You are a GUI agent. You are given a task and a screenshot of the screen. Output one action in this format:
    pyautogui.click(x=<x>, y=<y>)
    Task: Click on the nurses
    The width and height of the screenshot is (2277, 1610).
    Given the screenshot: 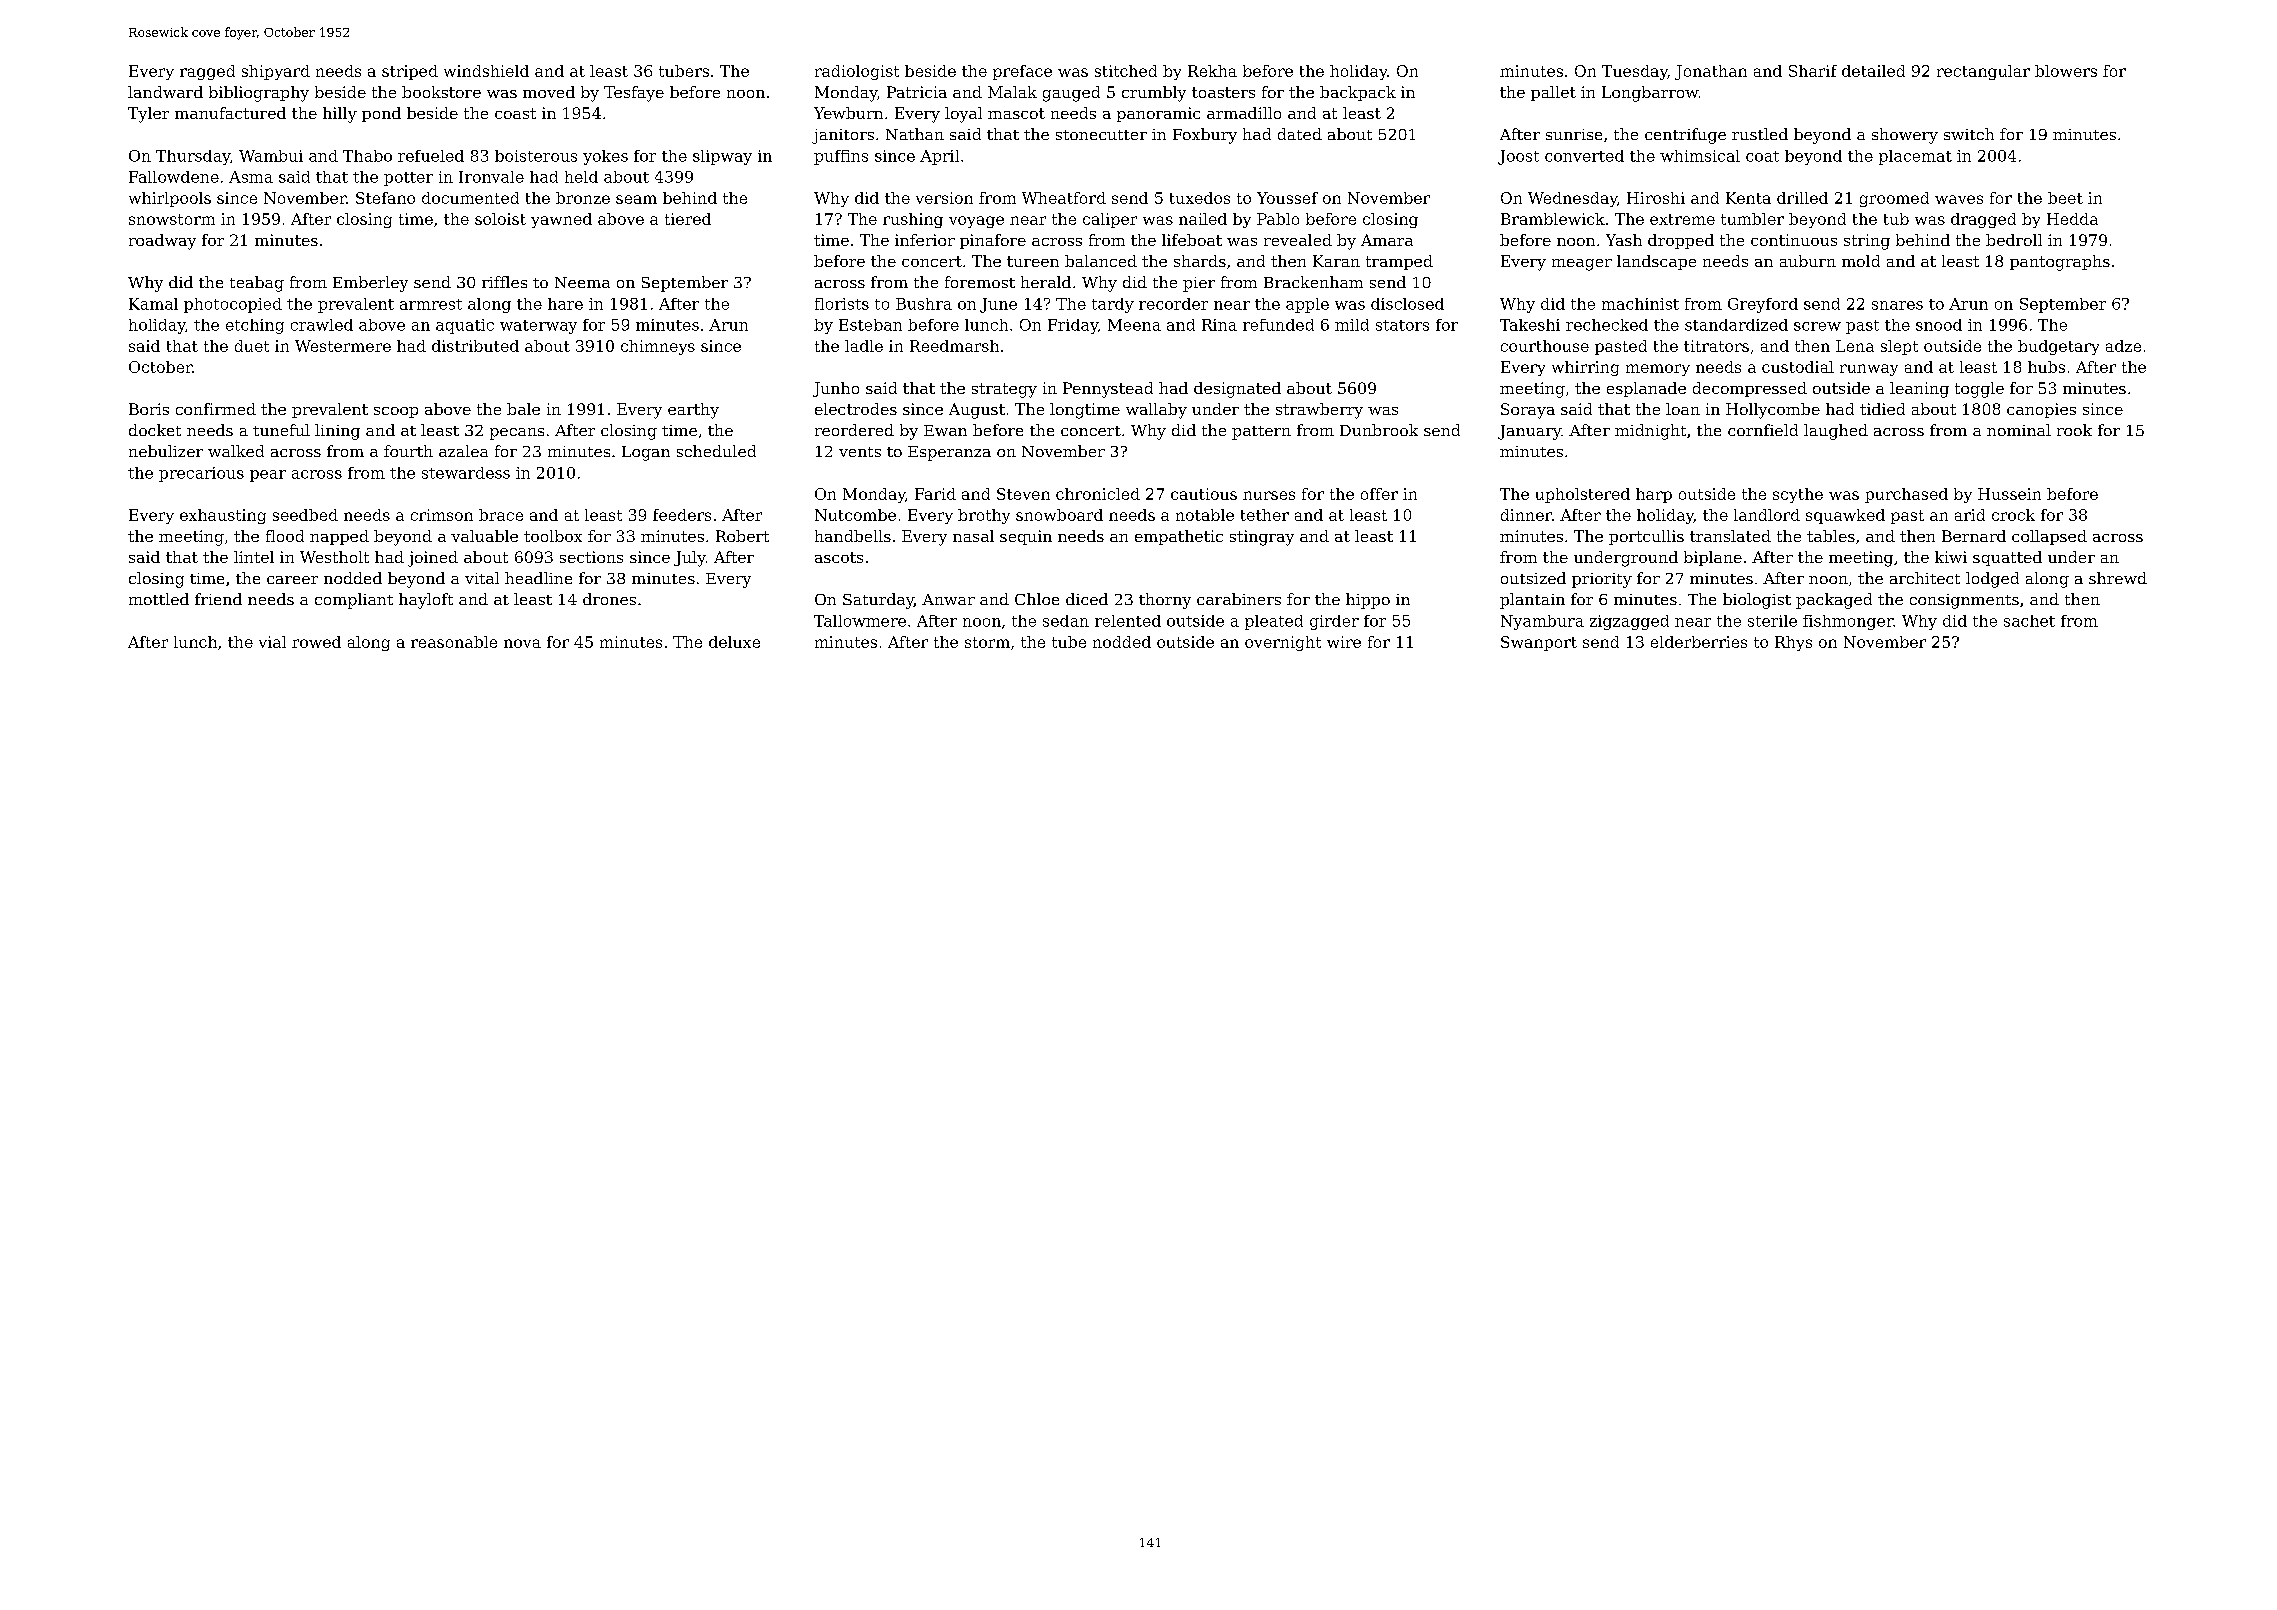 What is the action you would take?
    pyautogui.click(x=1269, y=495)
